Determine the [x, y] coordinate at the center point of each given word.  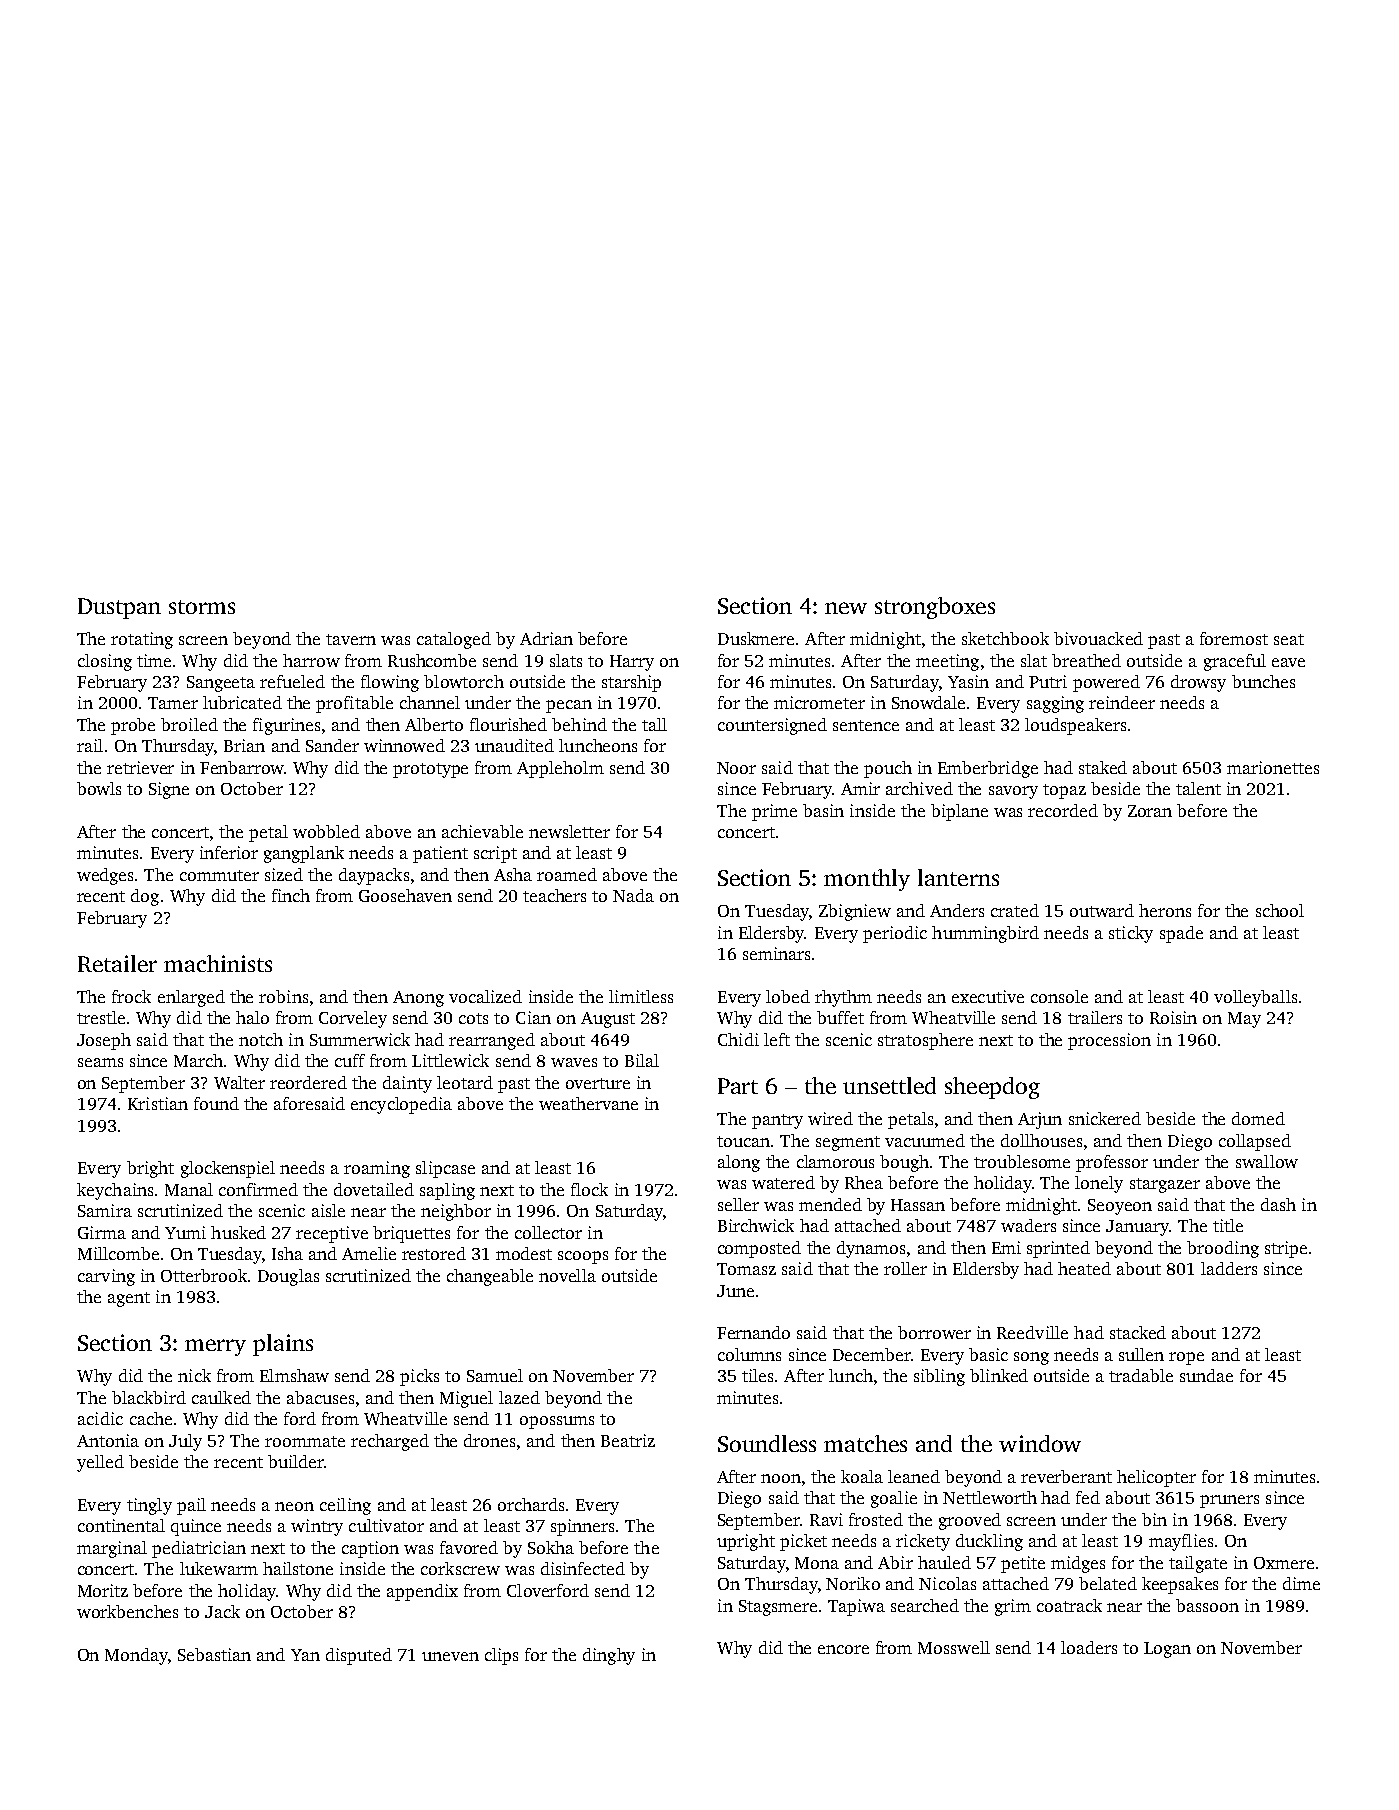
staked [1103, 767]
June [735, 1291]
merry [215, 1347]
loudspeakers [1075, 726]
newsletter [569, 831]
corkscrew [460, 1568]
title [1228, 1225]
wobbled [326, 831]
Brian [244, 745]
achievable [482, 831]
